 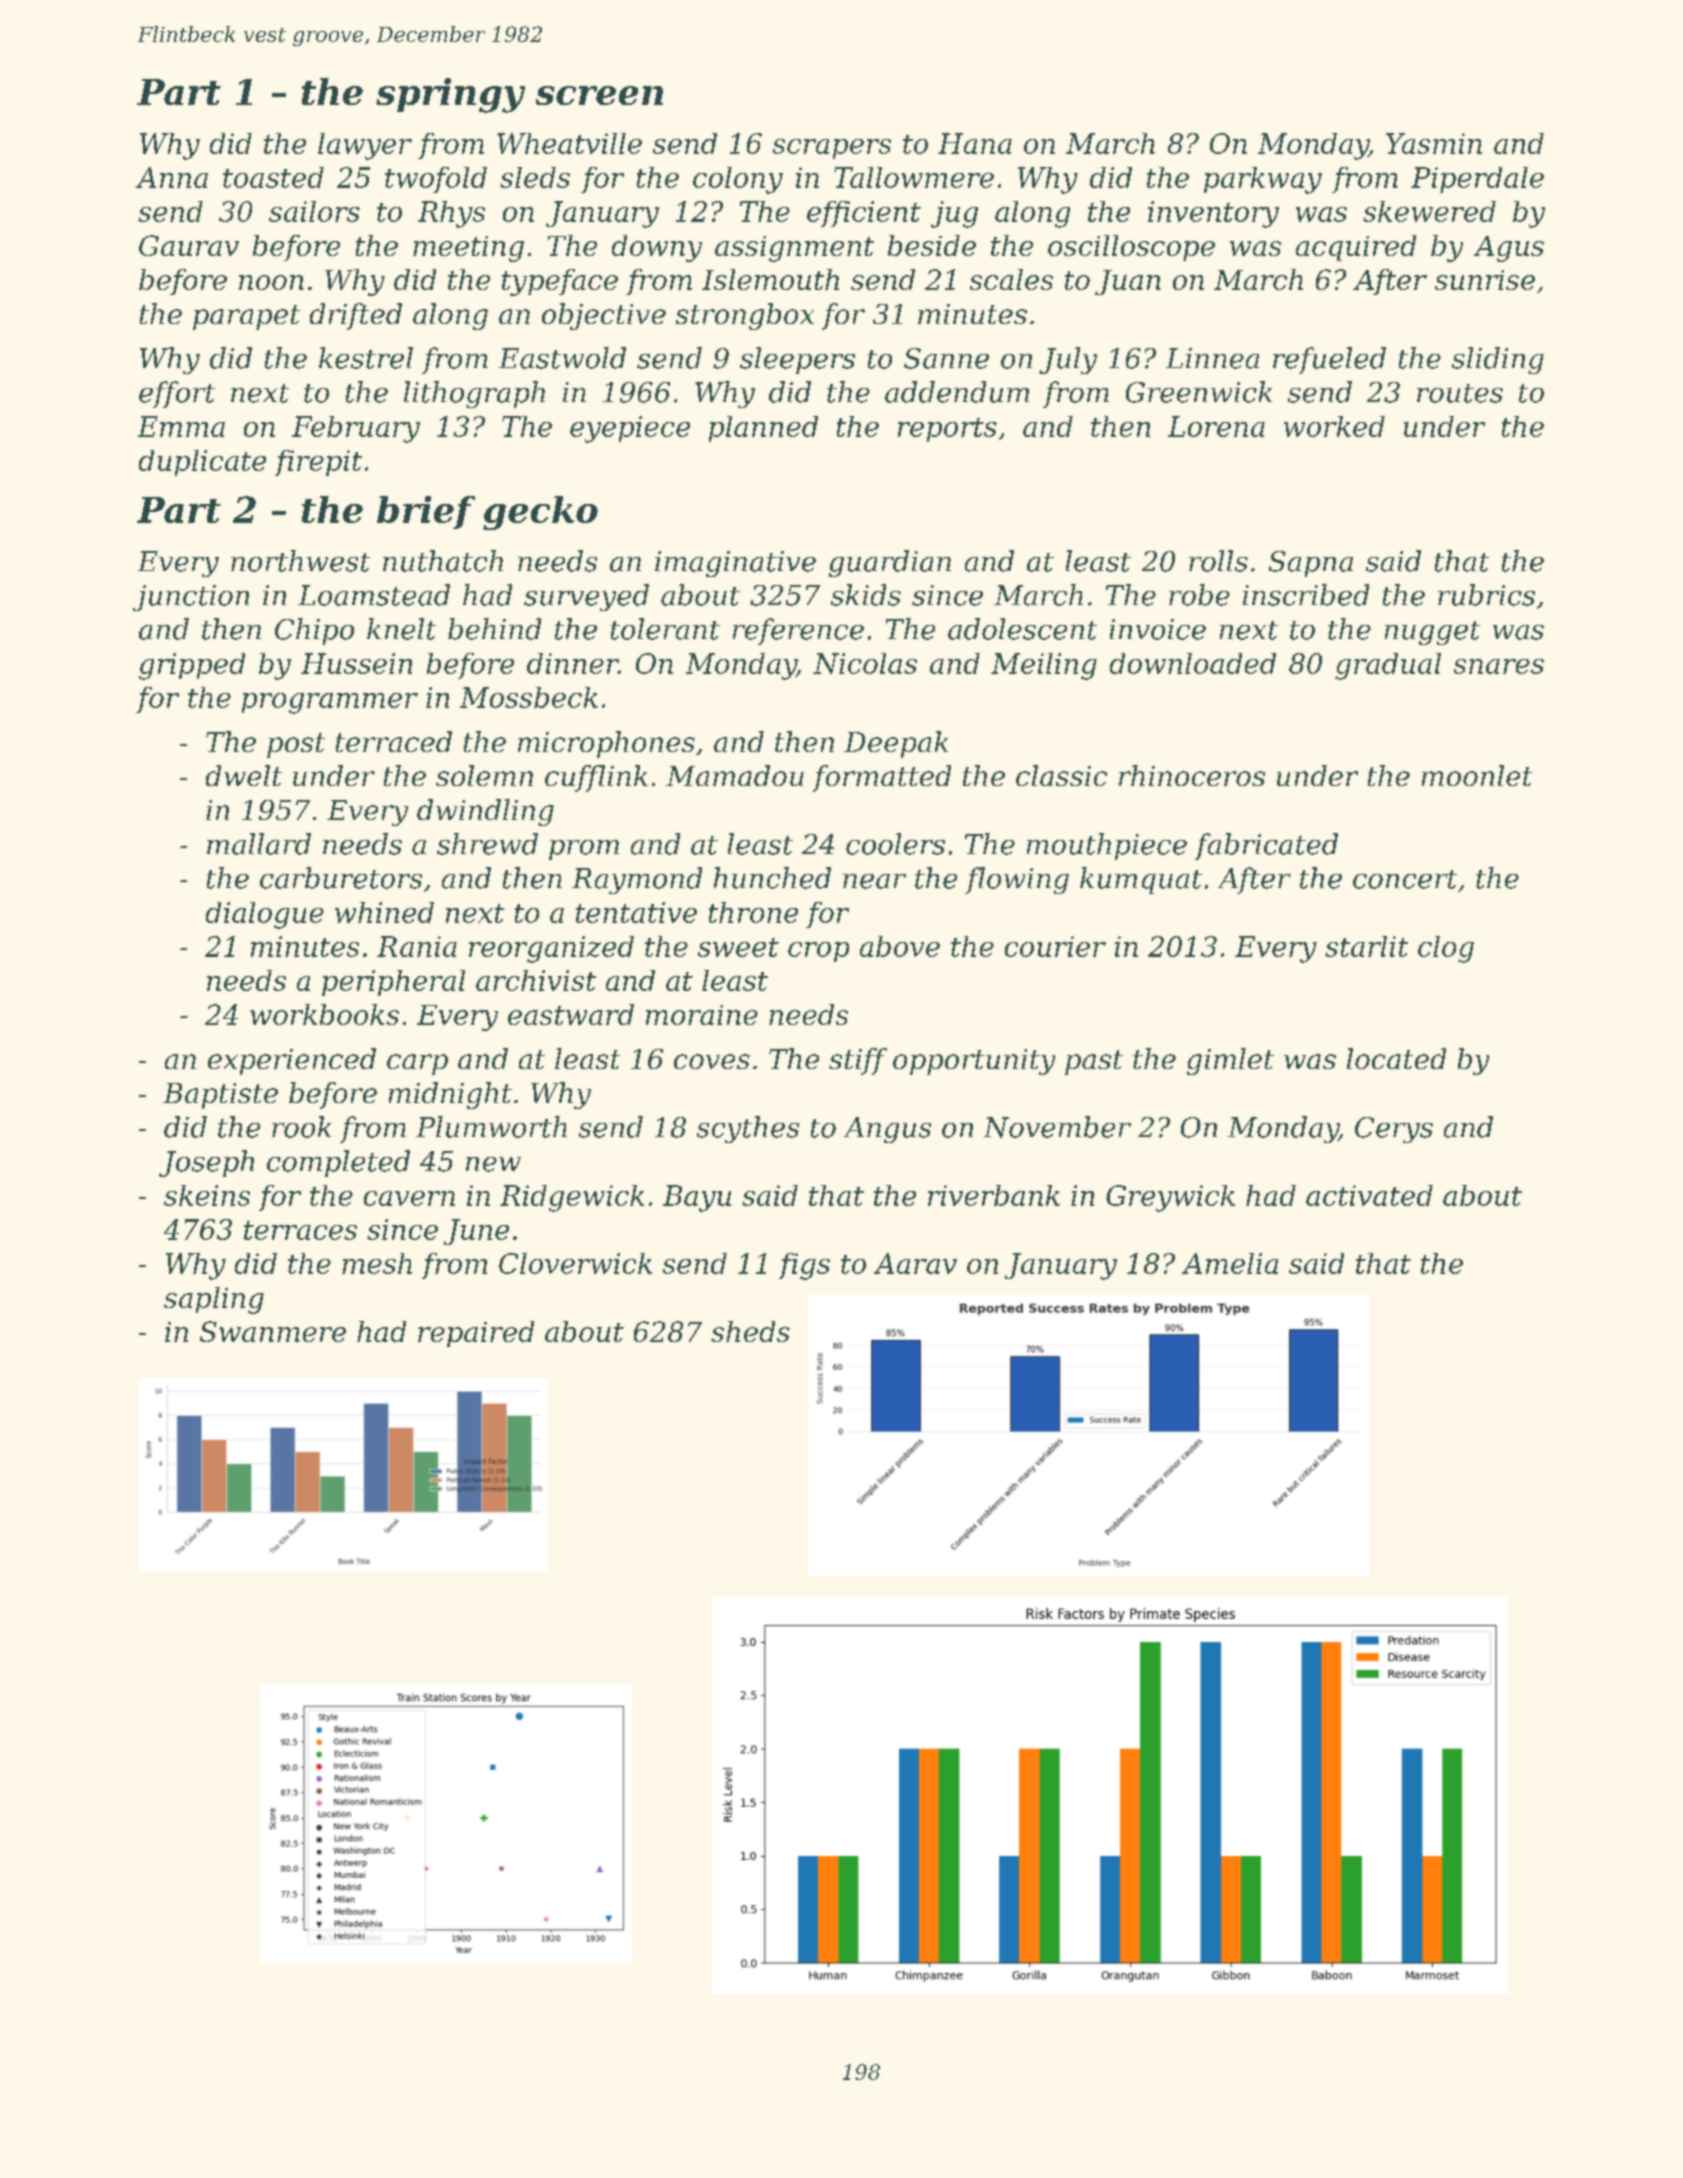 I want to click on completed, so click(x=338, y=1163).
